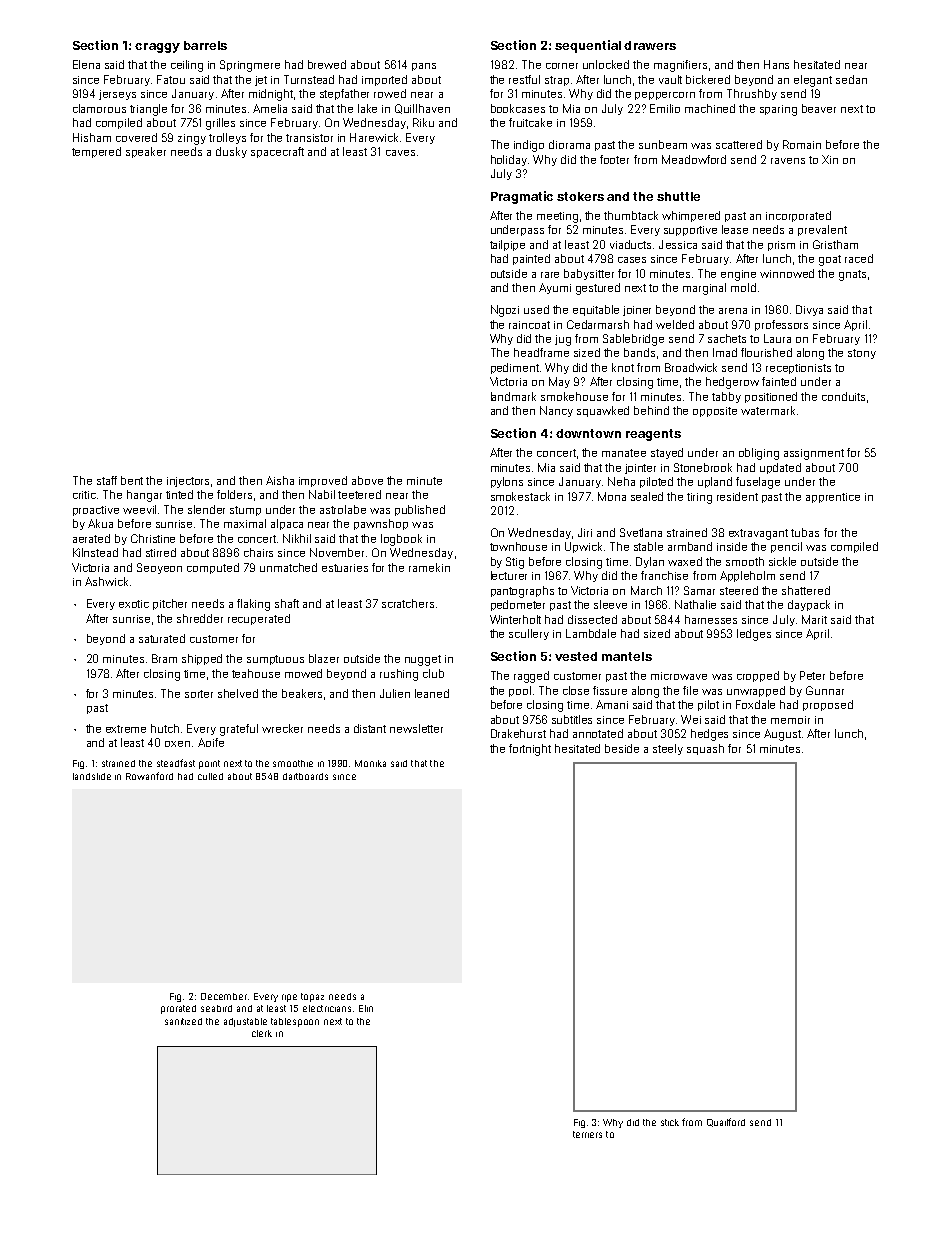 Image resolution: width=952 pixels, height=1233 pixels. Describe the element at coordinates (580, 196) in the screenshot. I see `stokers` at that location.
